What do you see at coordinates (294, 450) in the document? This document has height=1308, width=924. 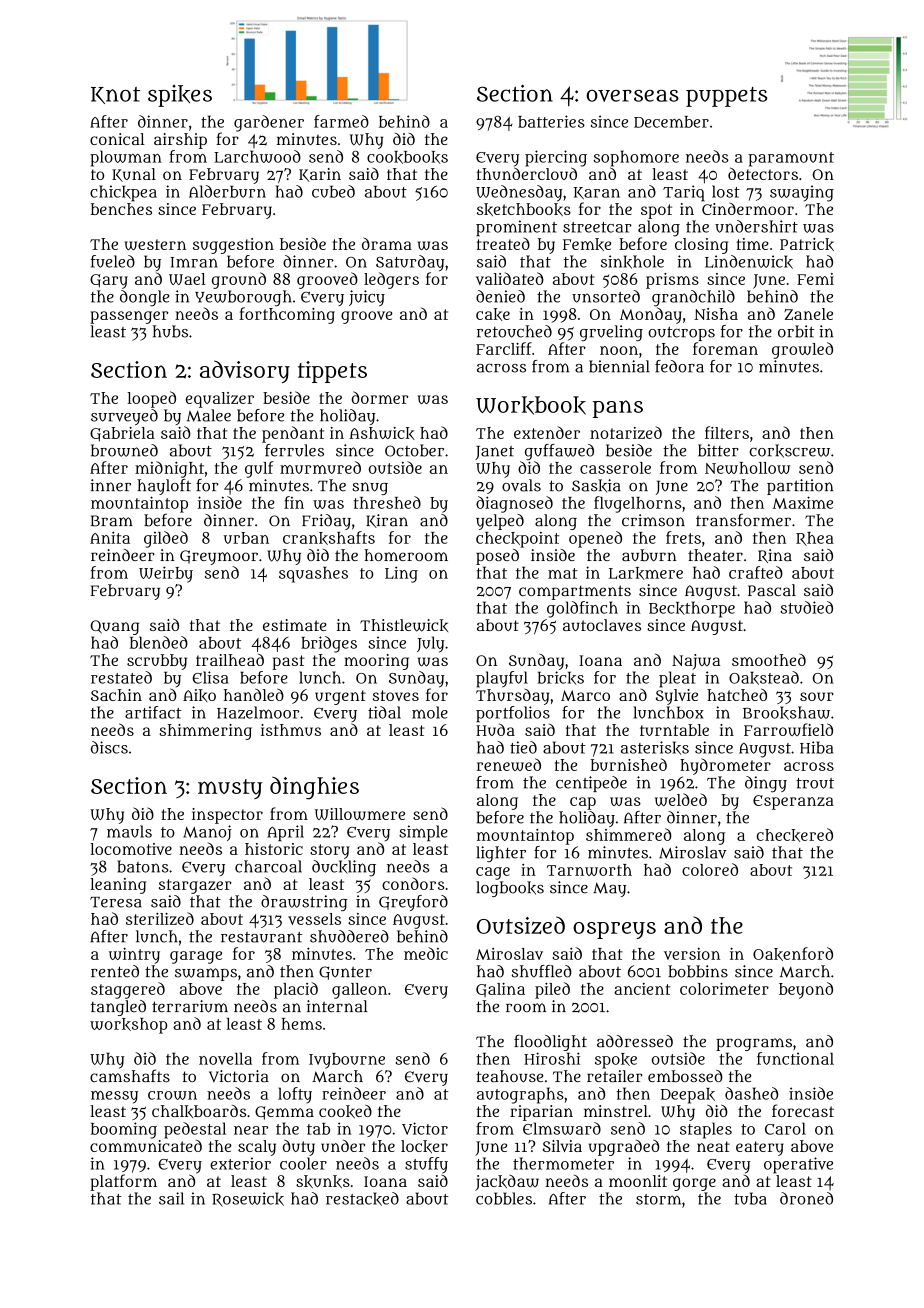 I see `ferrules` at bounding box center [294, 450].
